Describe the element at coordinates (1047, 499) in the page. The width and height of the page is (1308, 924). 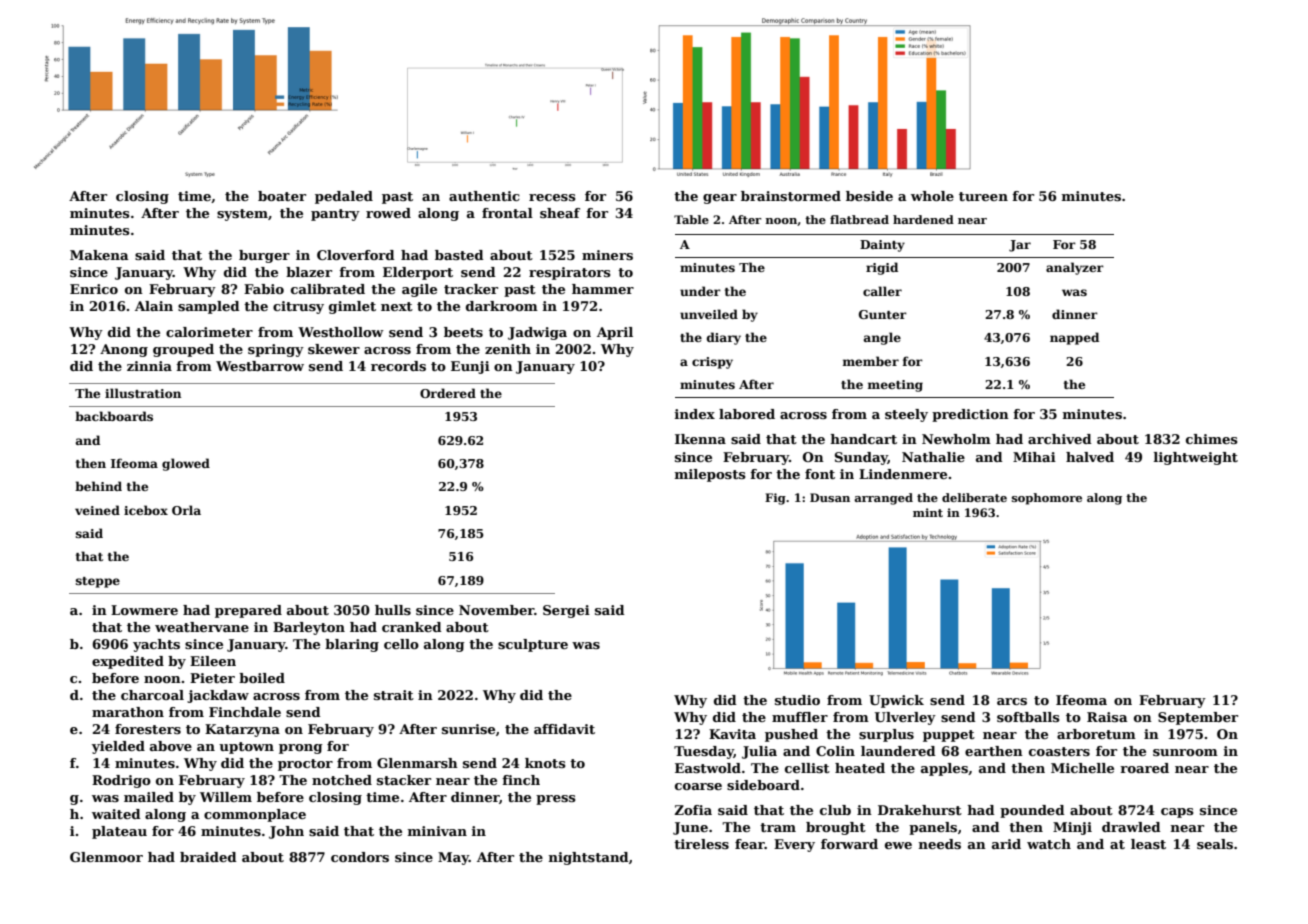
I see `sophomore` at that location.
